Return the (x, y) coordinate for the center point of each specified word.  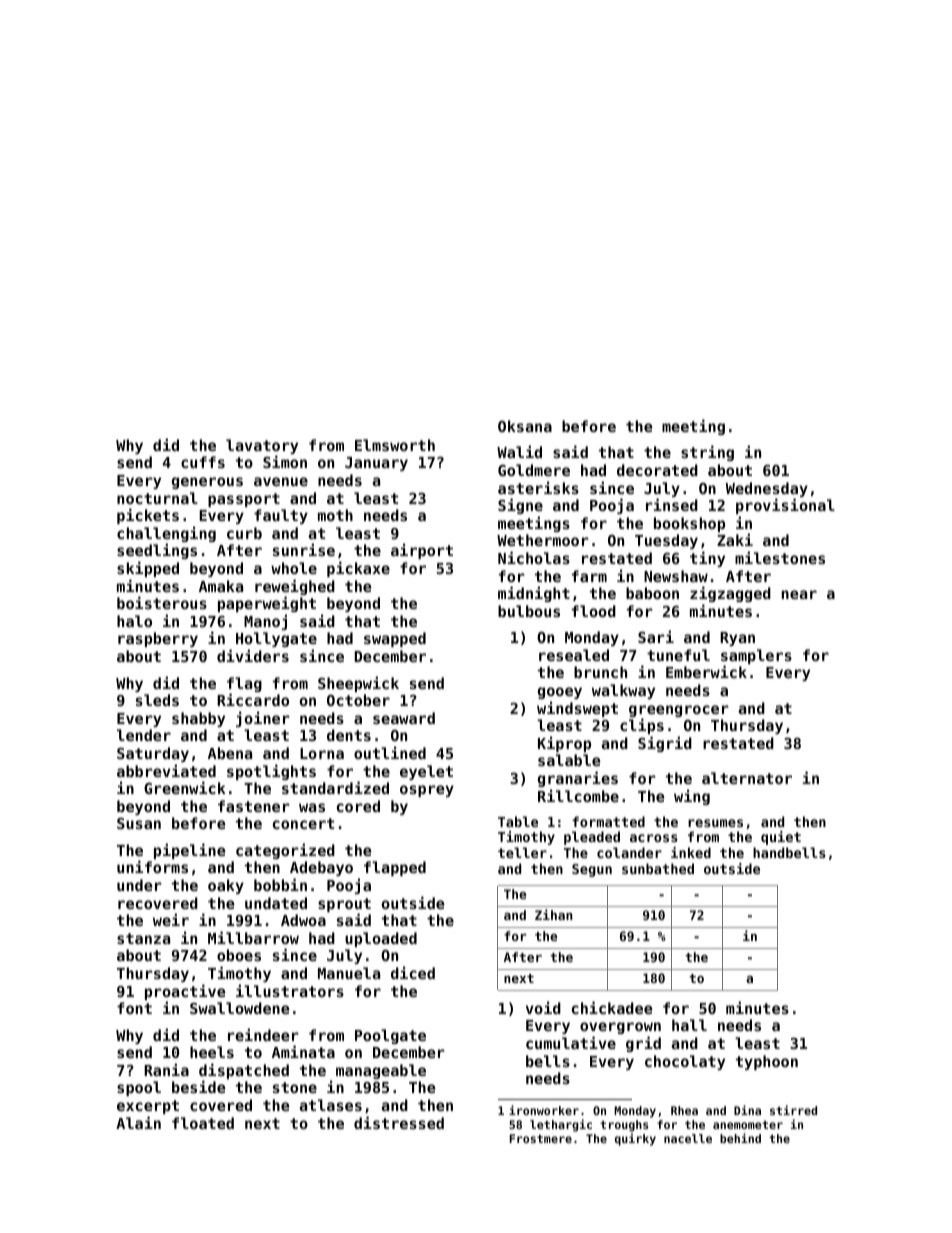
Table (518, 821)
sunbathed (658, 868)
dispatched (244, 1072)
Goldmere (534, 470)
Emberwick (706, 672)
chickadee (612, 1007)
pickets (148, 516)
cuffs (203, 462)
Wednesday (767, 489)
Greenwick (185, 787)
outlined (390, 752)
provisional (785, 506)
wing (692, 797)
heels (212, 1052)
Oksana (525, 426)
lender (144, 735)
